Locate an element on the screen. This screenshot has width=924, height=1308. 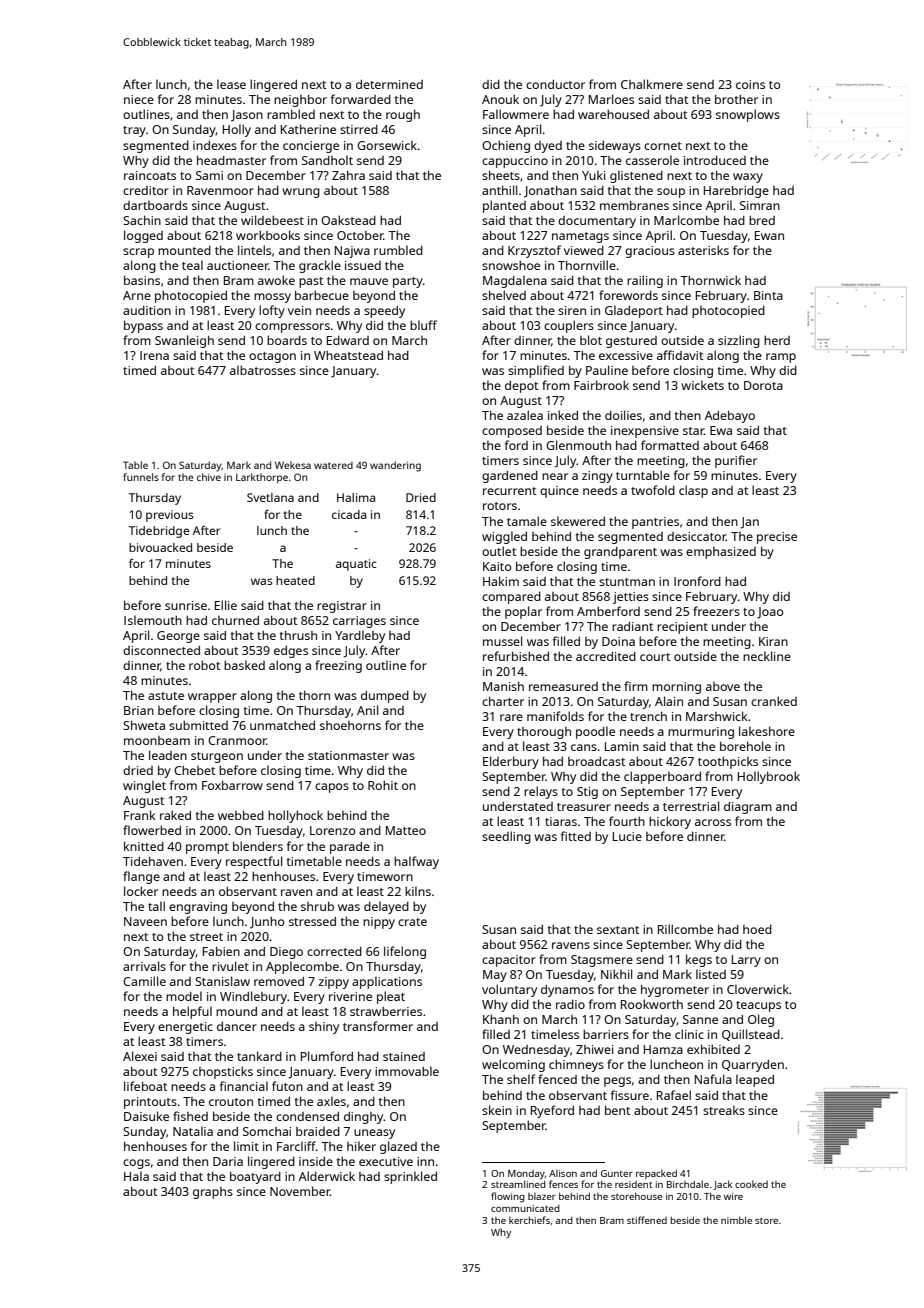
determined is located at coordinates (389, 84).
